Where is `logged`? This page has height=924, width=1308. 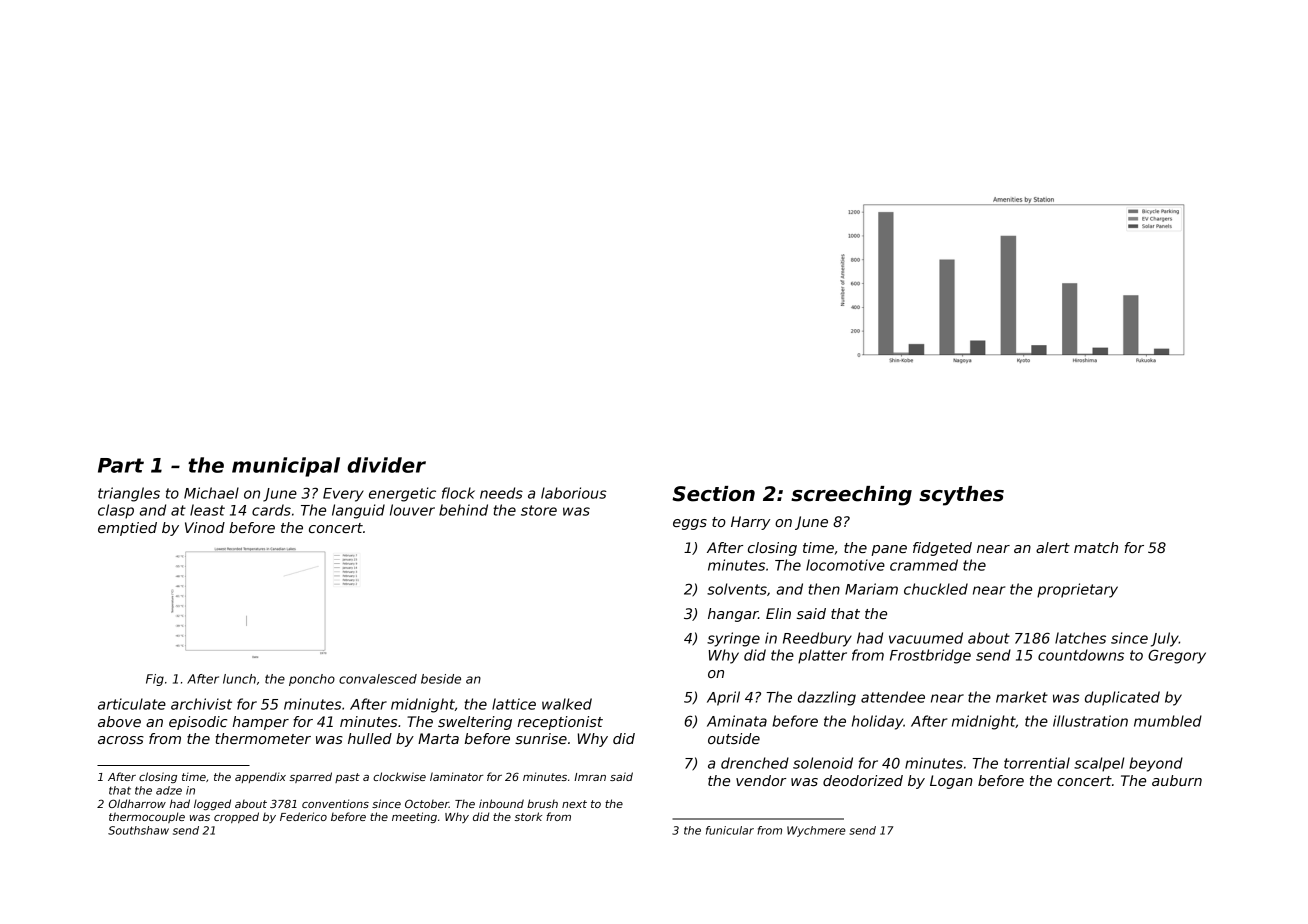 logged is located at coordinates (212, 804).
